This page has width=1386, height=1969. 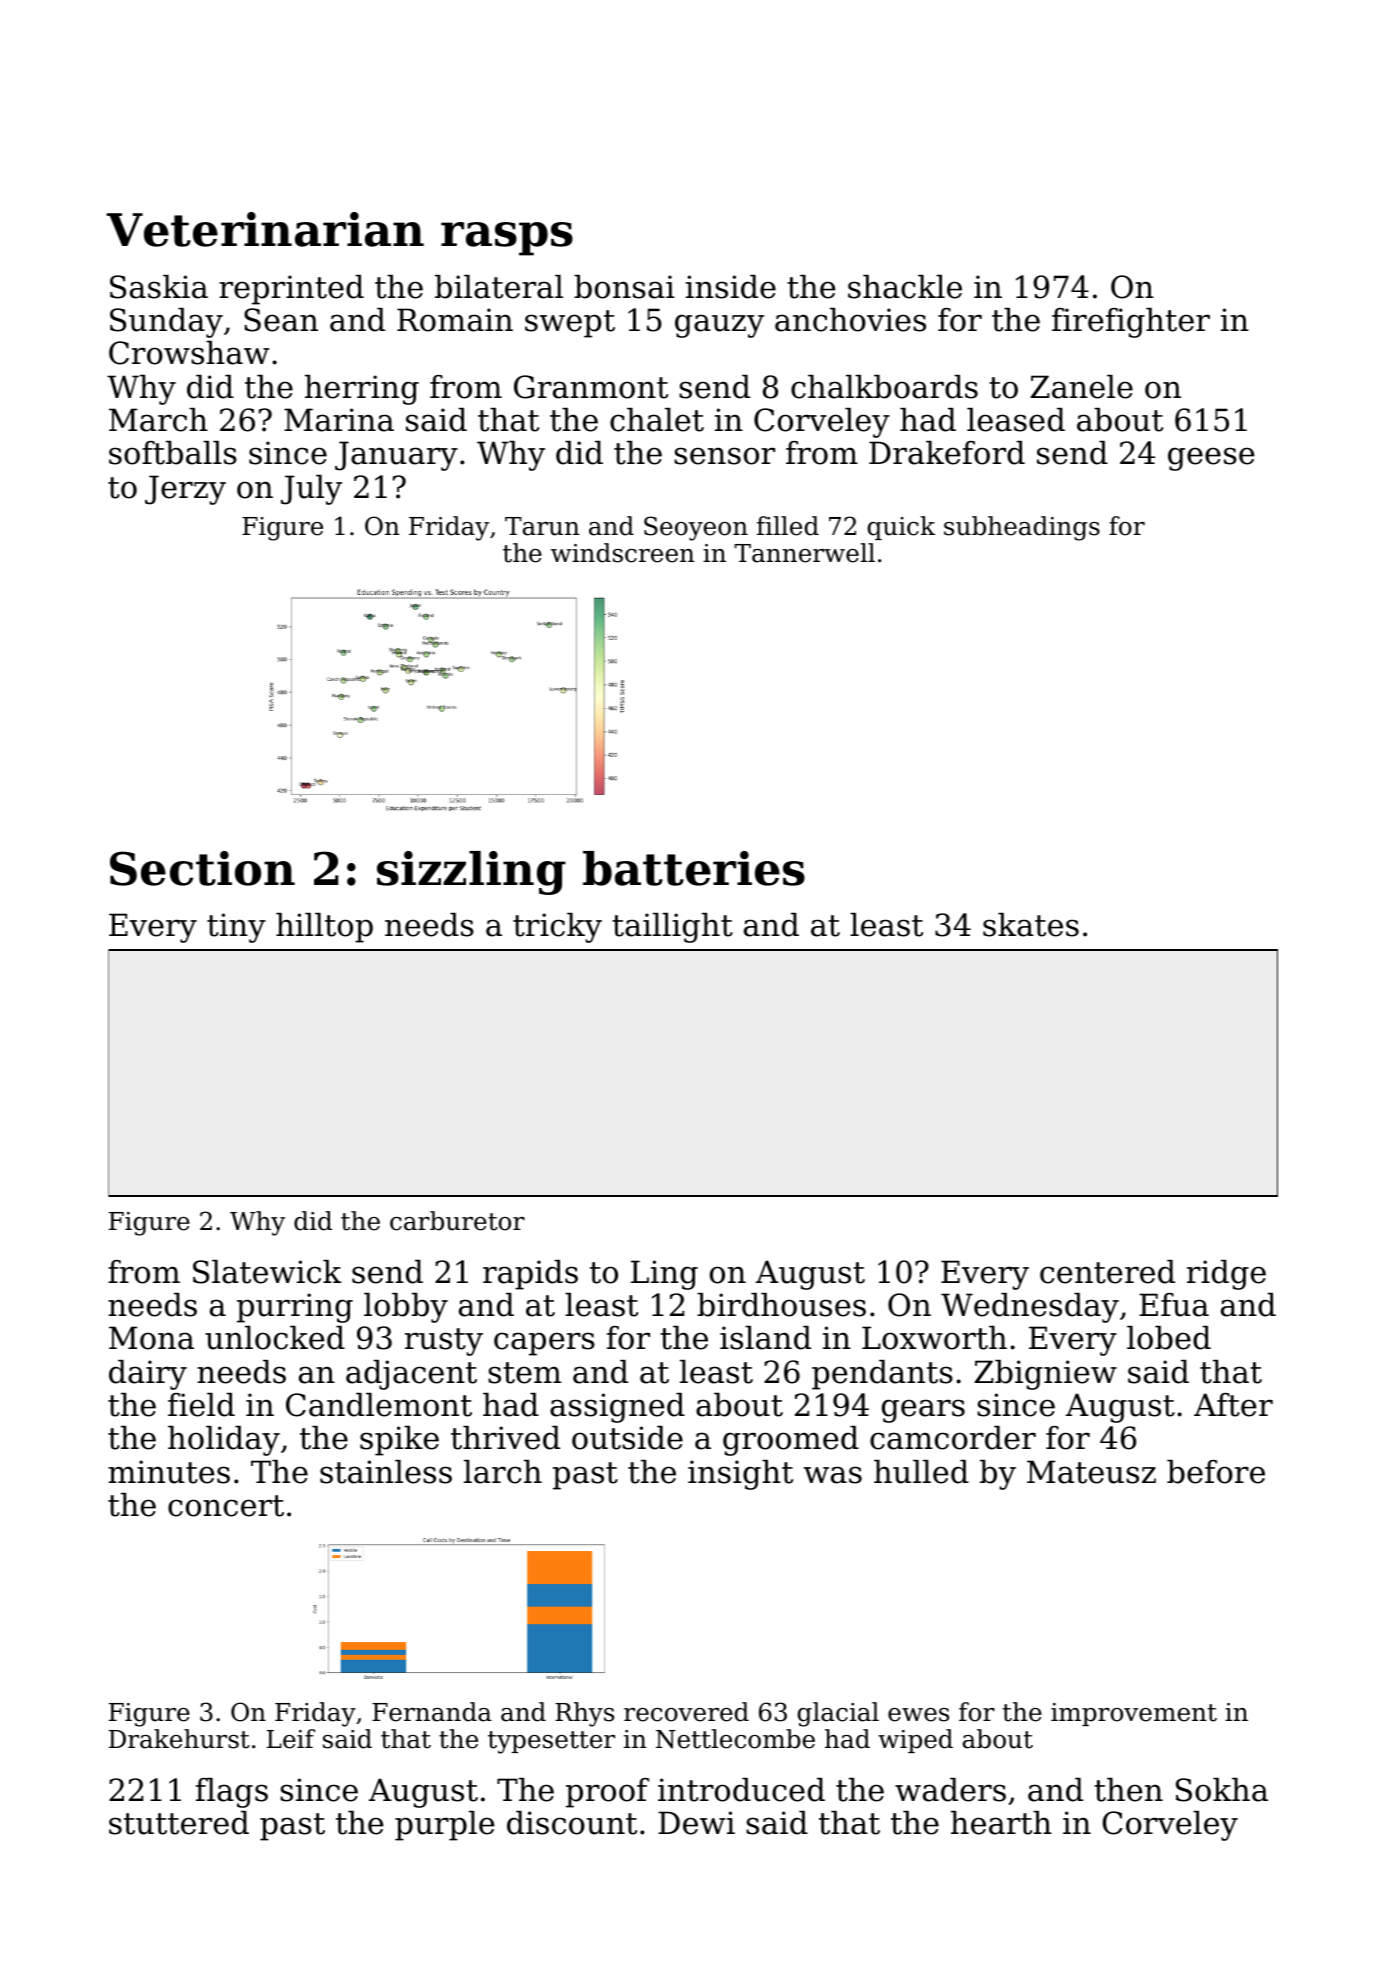 What do you see at coordinates (179, 1823) in the page?
I see `stuttered` at bounding box center [179, 1823].
